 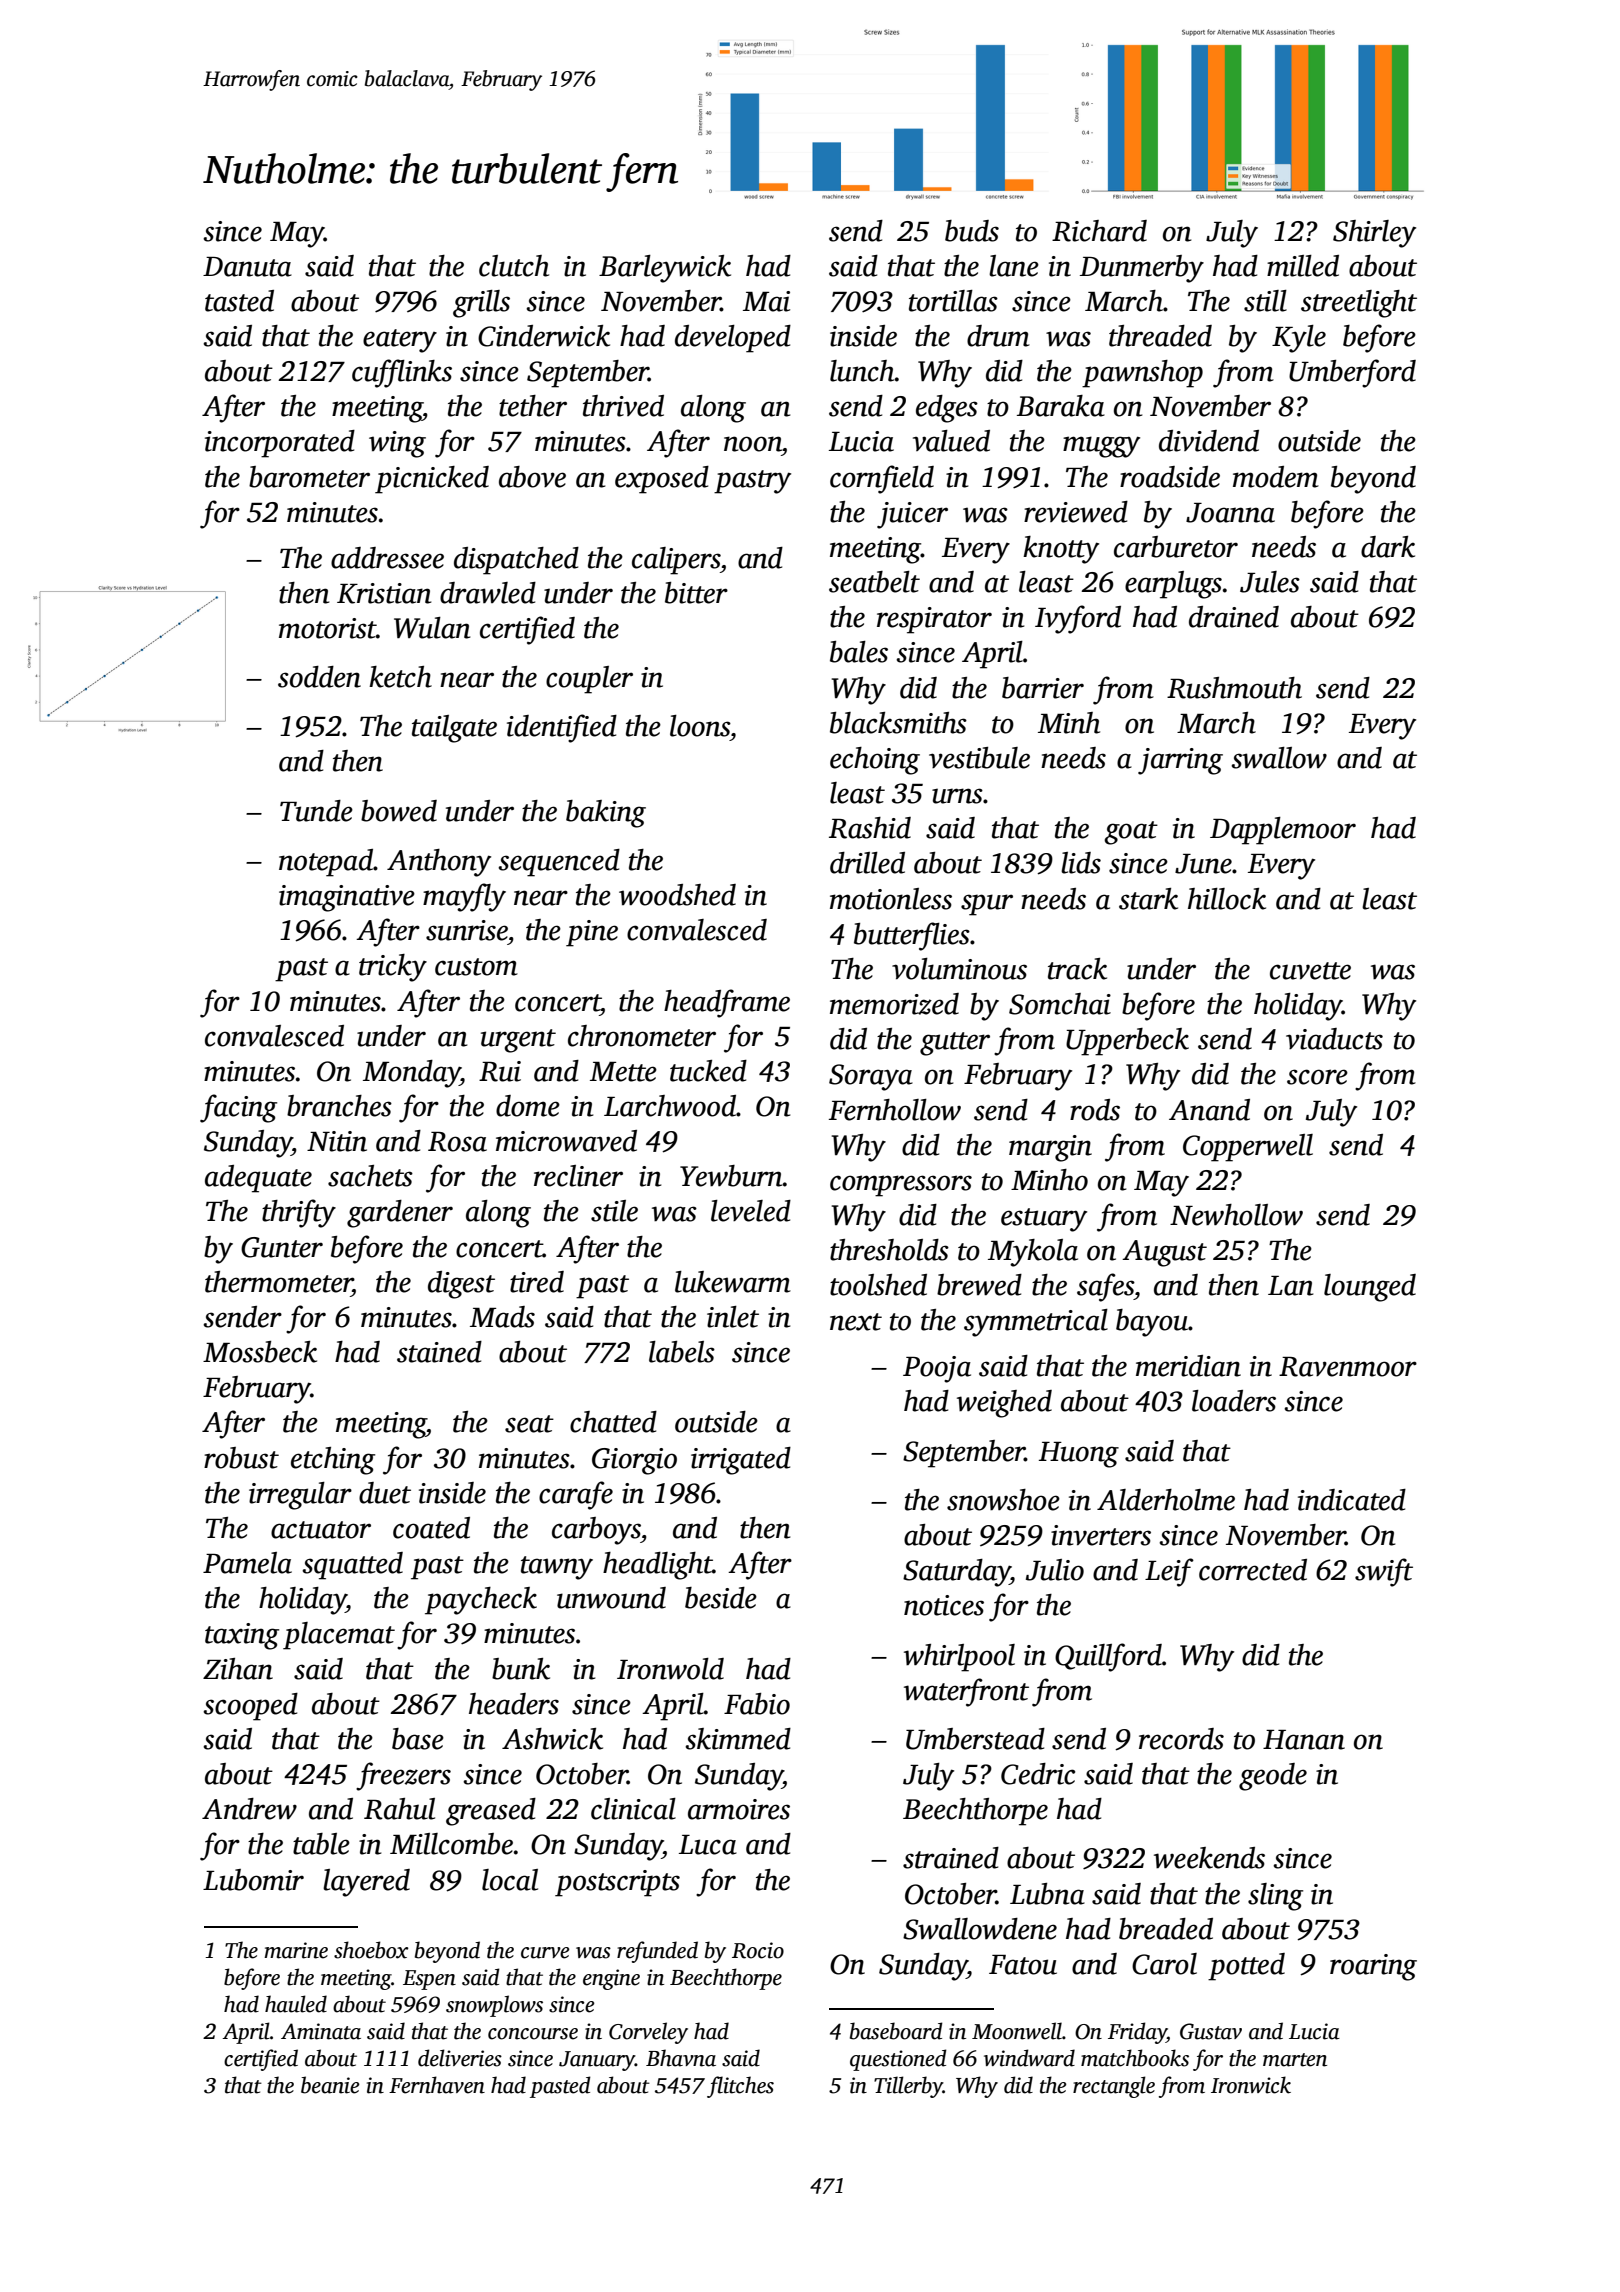 What do you see at coordinates (576, 1495) in the document?
I see `carafe` at bounding box center [576, 1495].
